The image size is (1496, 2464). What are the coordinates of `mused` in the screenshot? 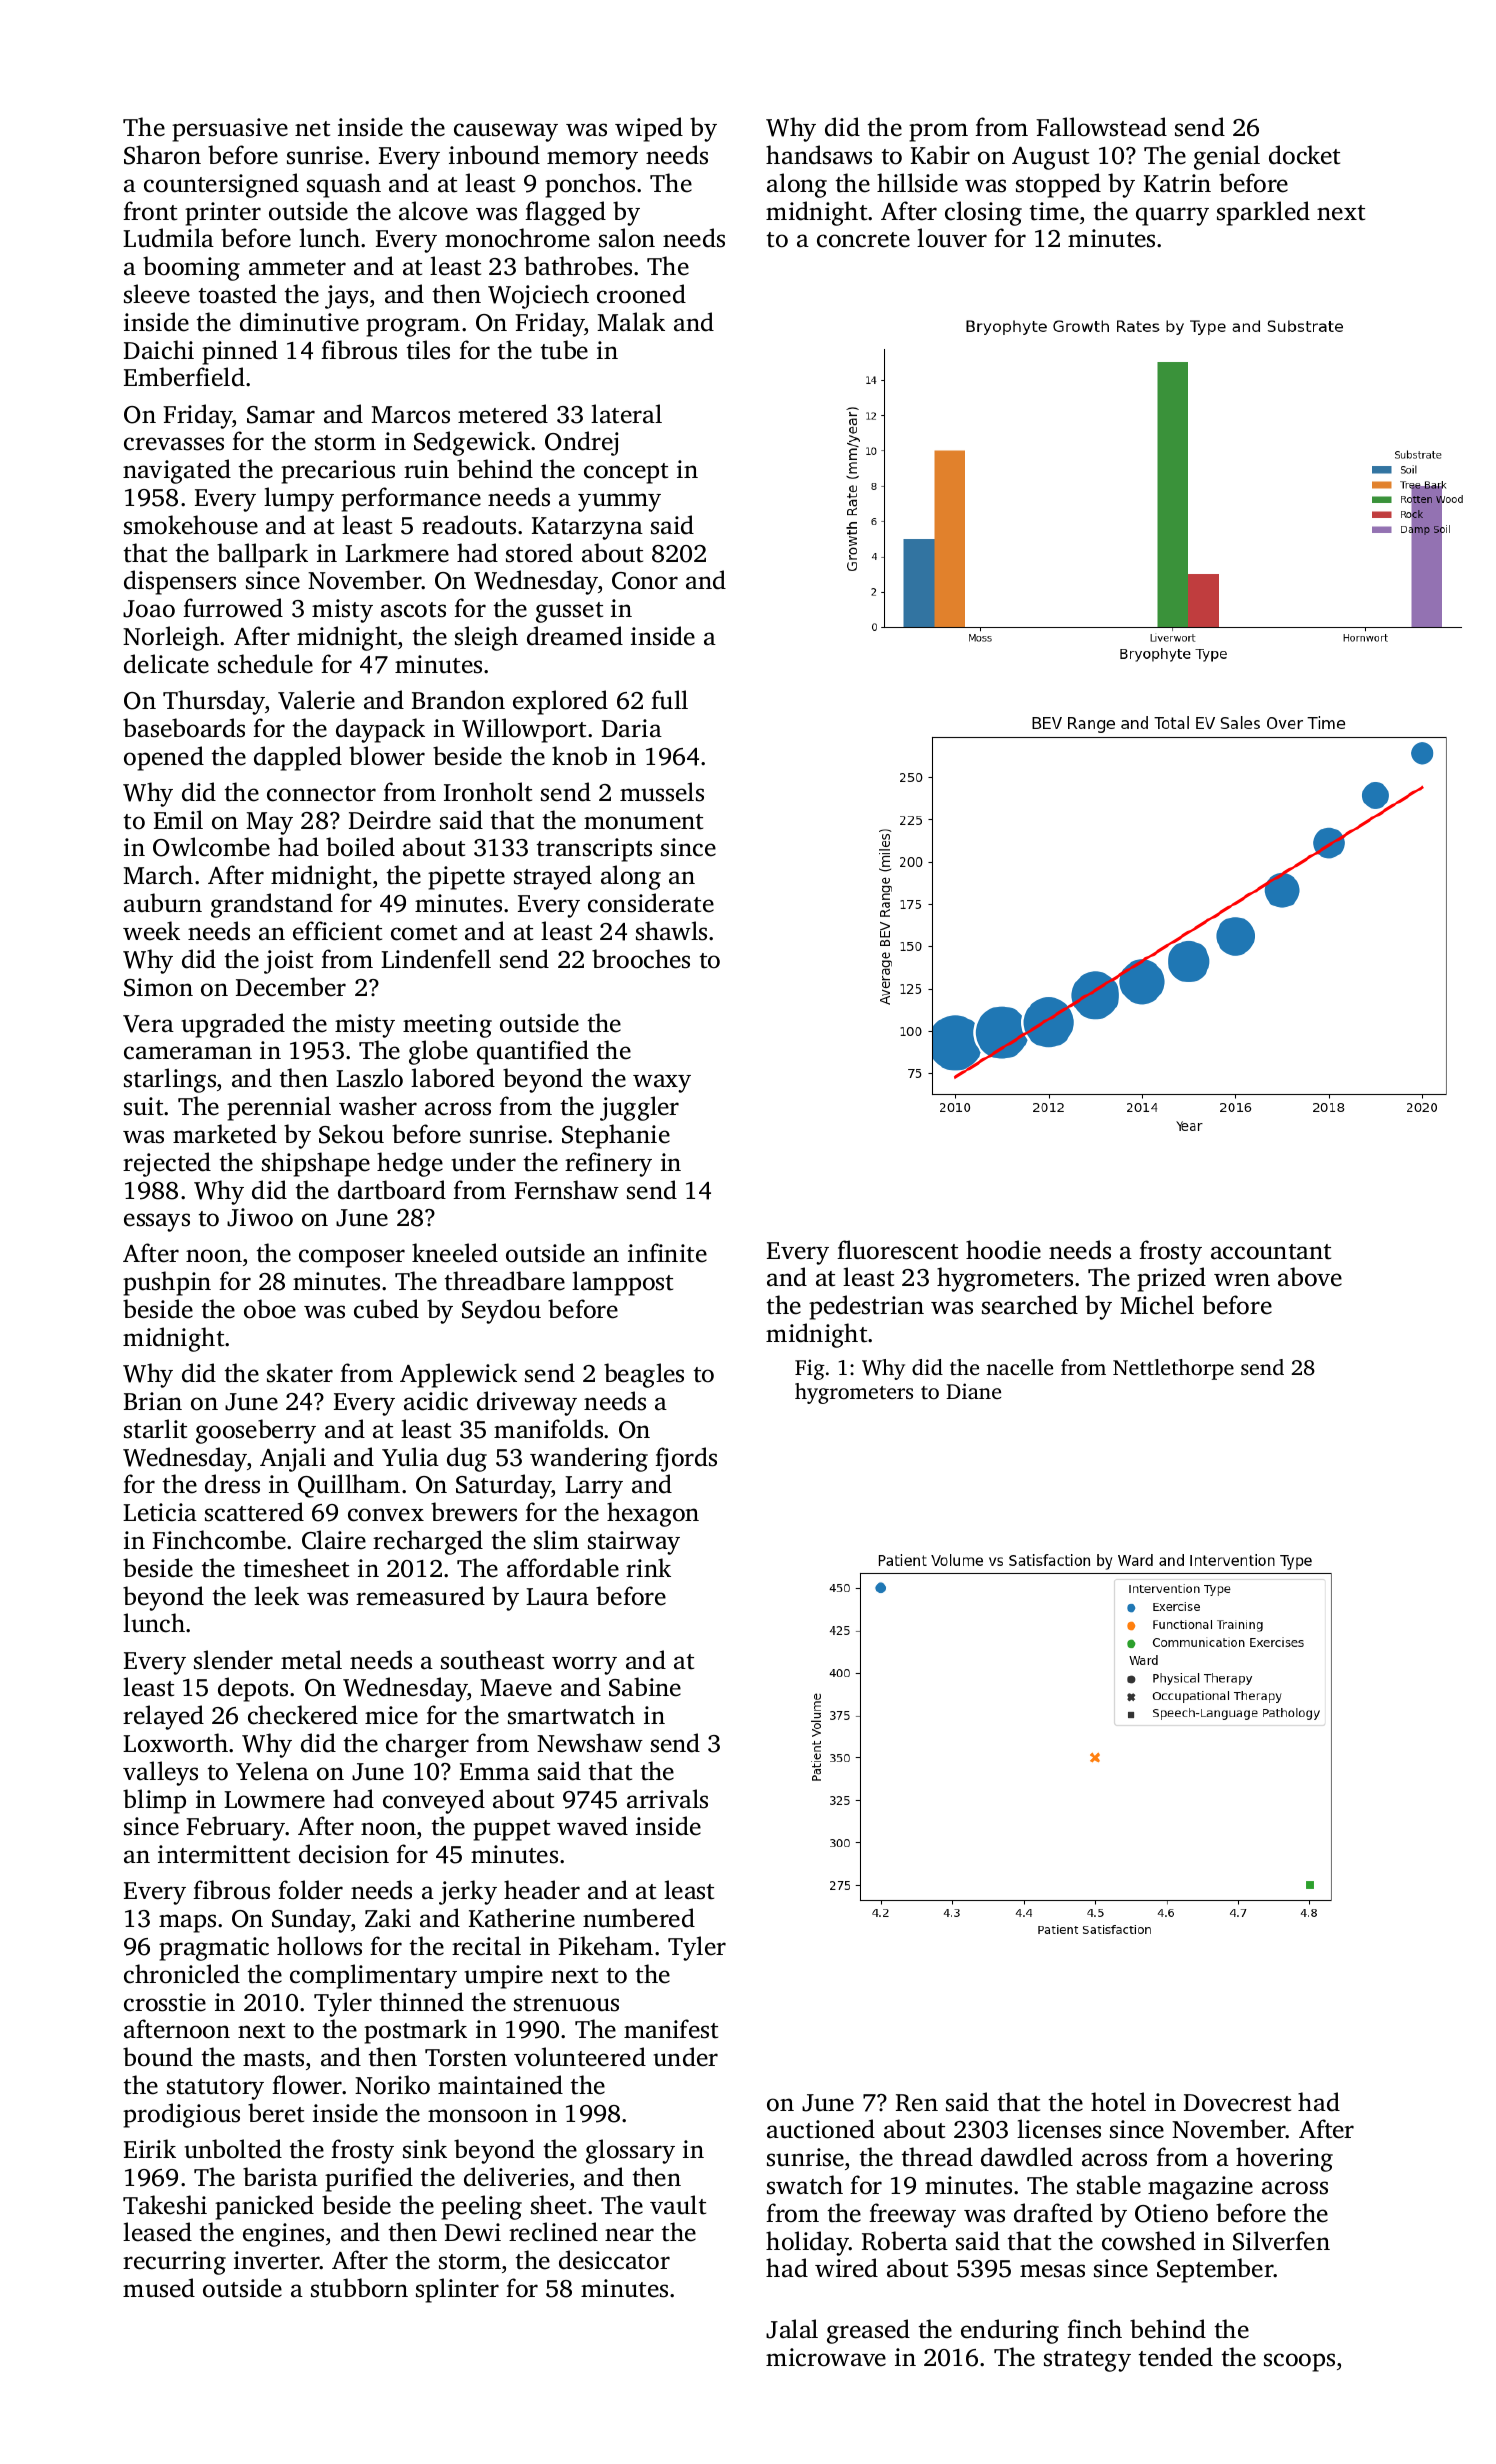 It's located at (159, 2288).
